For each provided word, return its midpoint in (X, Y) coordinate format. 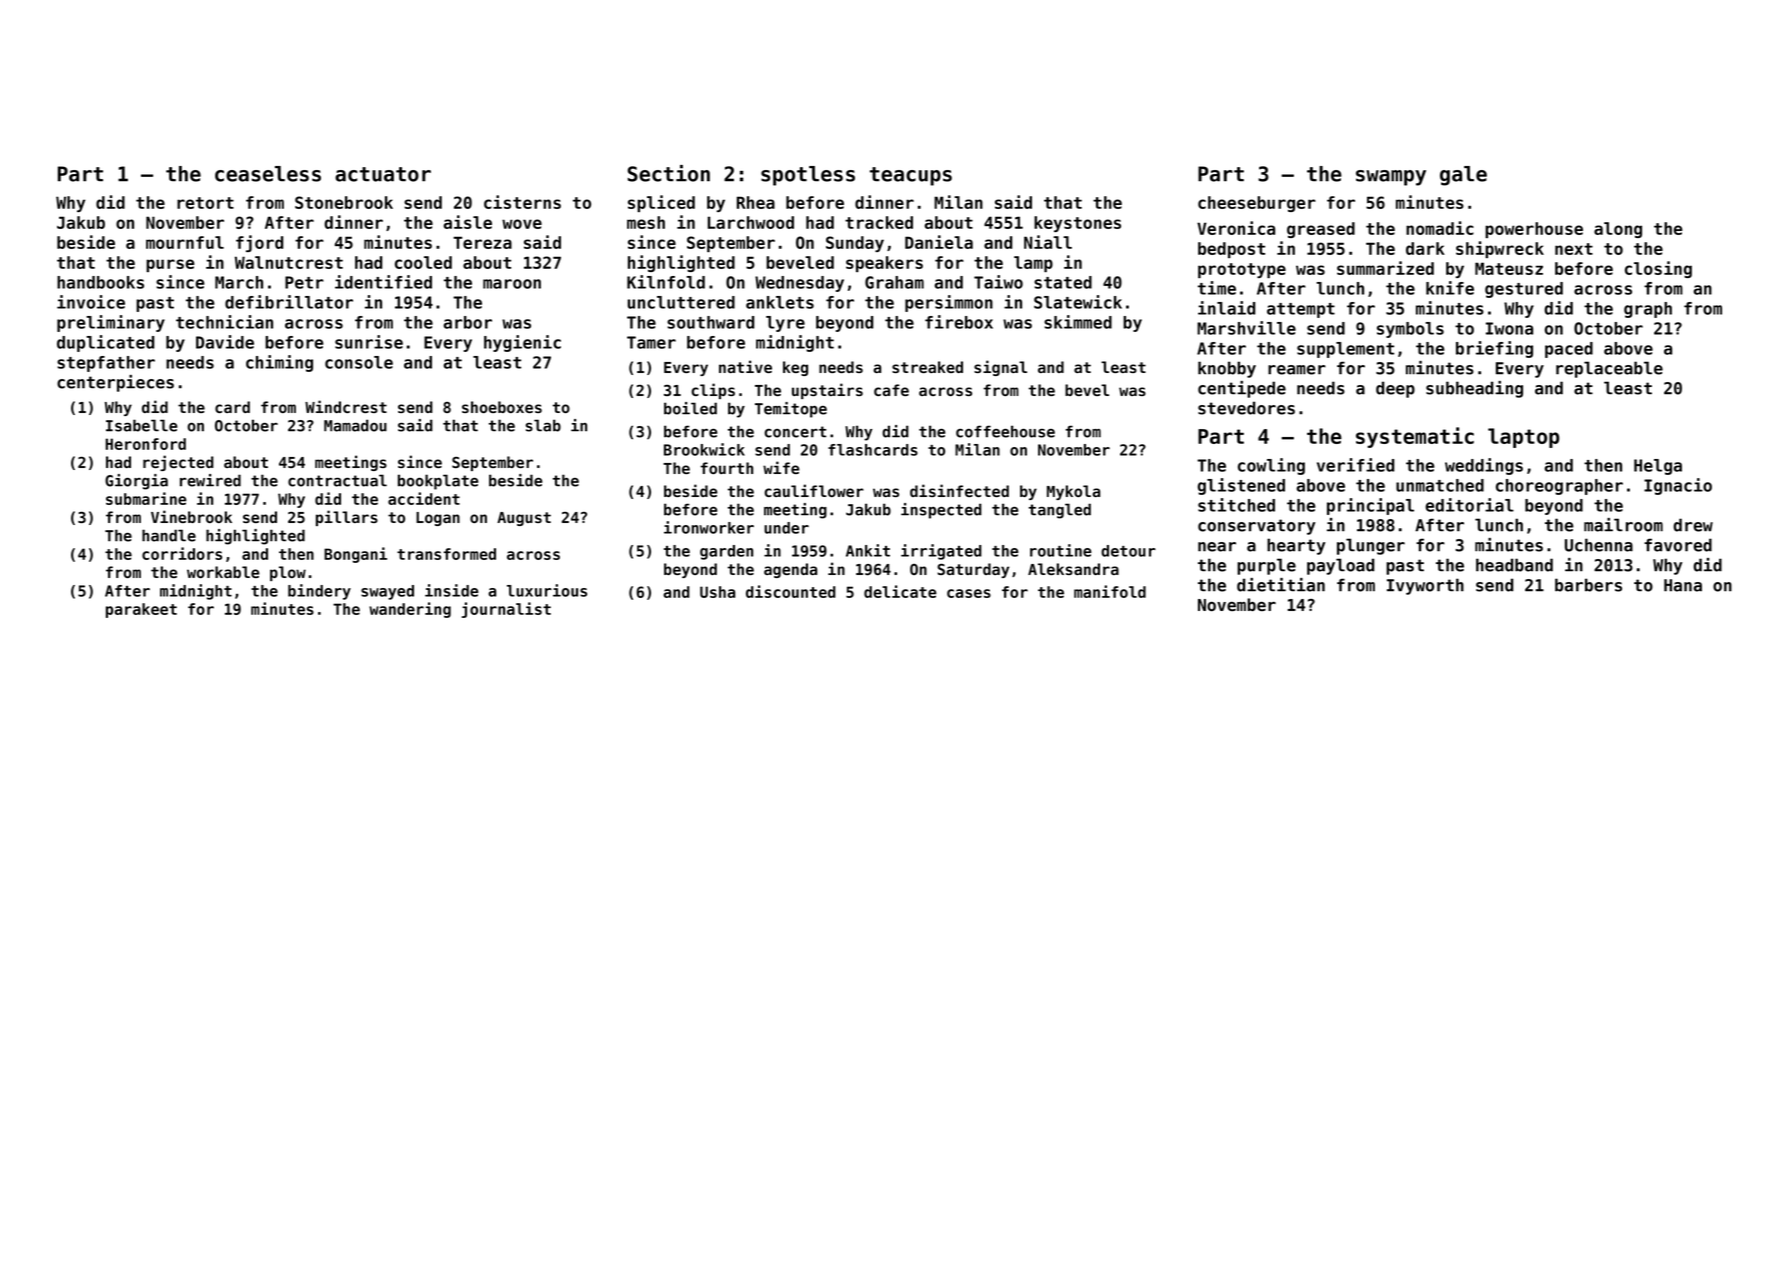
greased (1321, 230)
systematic (1415, 437)
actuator (383, 174)
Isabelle (142, 425)
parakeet (141, 610)
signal (1000, 368)
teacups (911, 176)
